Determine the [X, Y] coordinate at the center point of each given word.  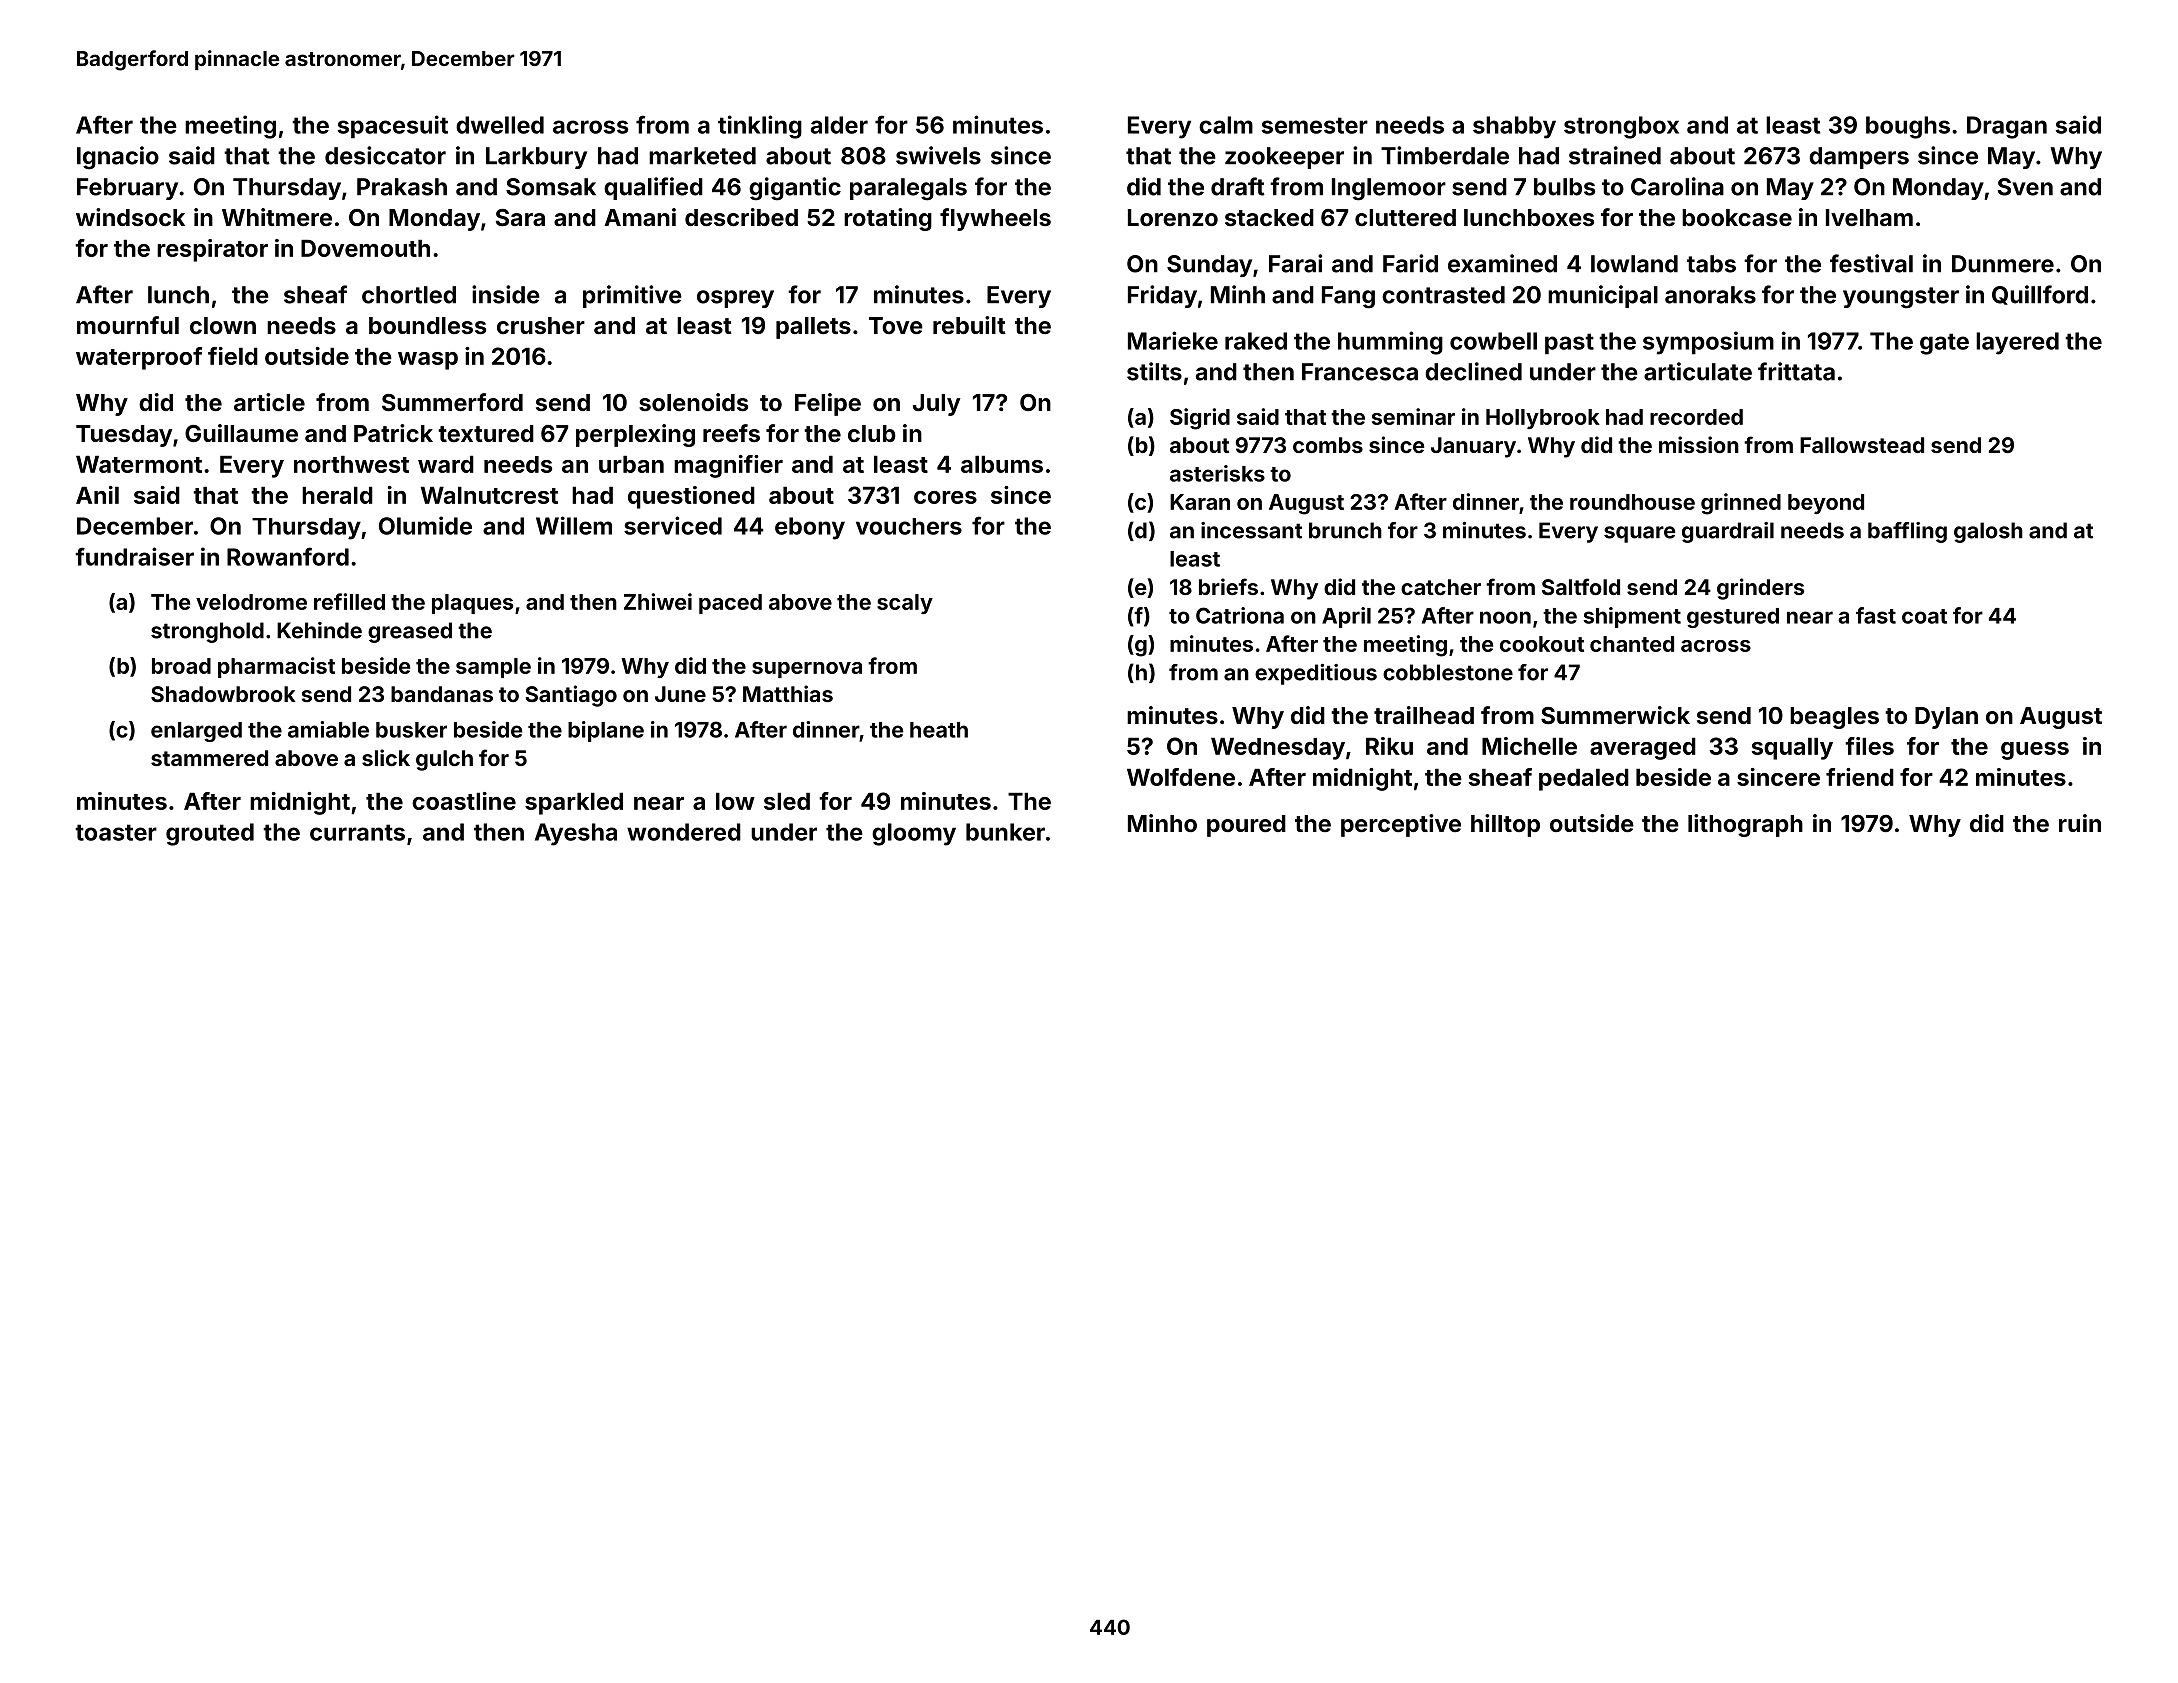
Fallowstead [1862, 445]
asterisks [1217, 473]
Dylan [1946, 718]
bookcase [1737, 217]
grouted [210, 834]
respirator [212, 250]
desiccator [385, 155]
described [741, 217]
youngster [1901, 298]
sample [493, 668]
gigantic [795, 189]
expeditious [1316, 674]
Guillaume [241, 433]
